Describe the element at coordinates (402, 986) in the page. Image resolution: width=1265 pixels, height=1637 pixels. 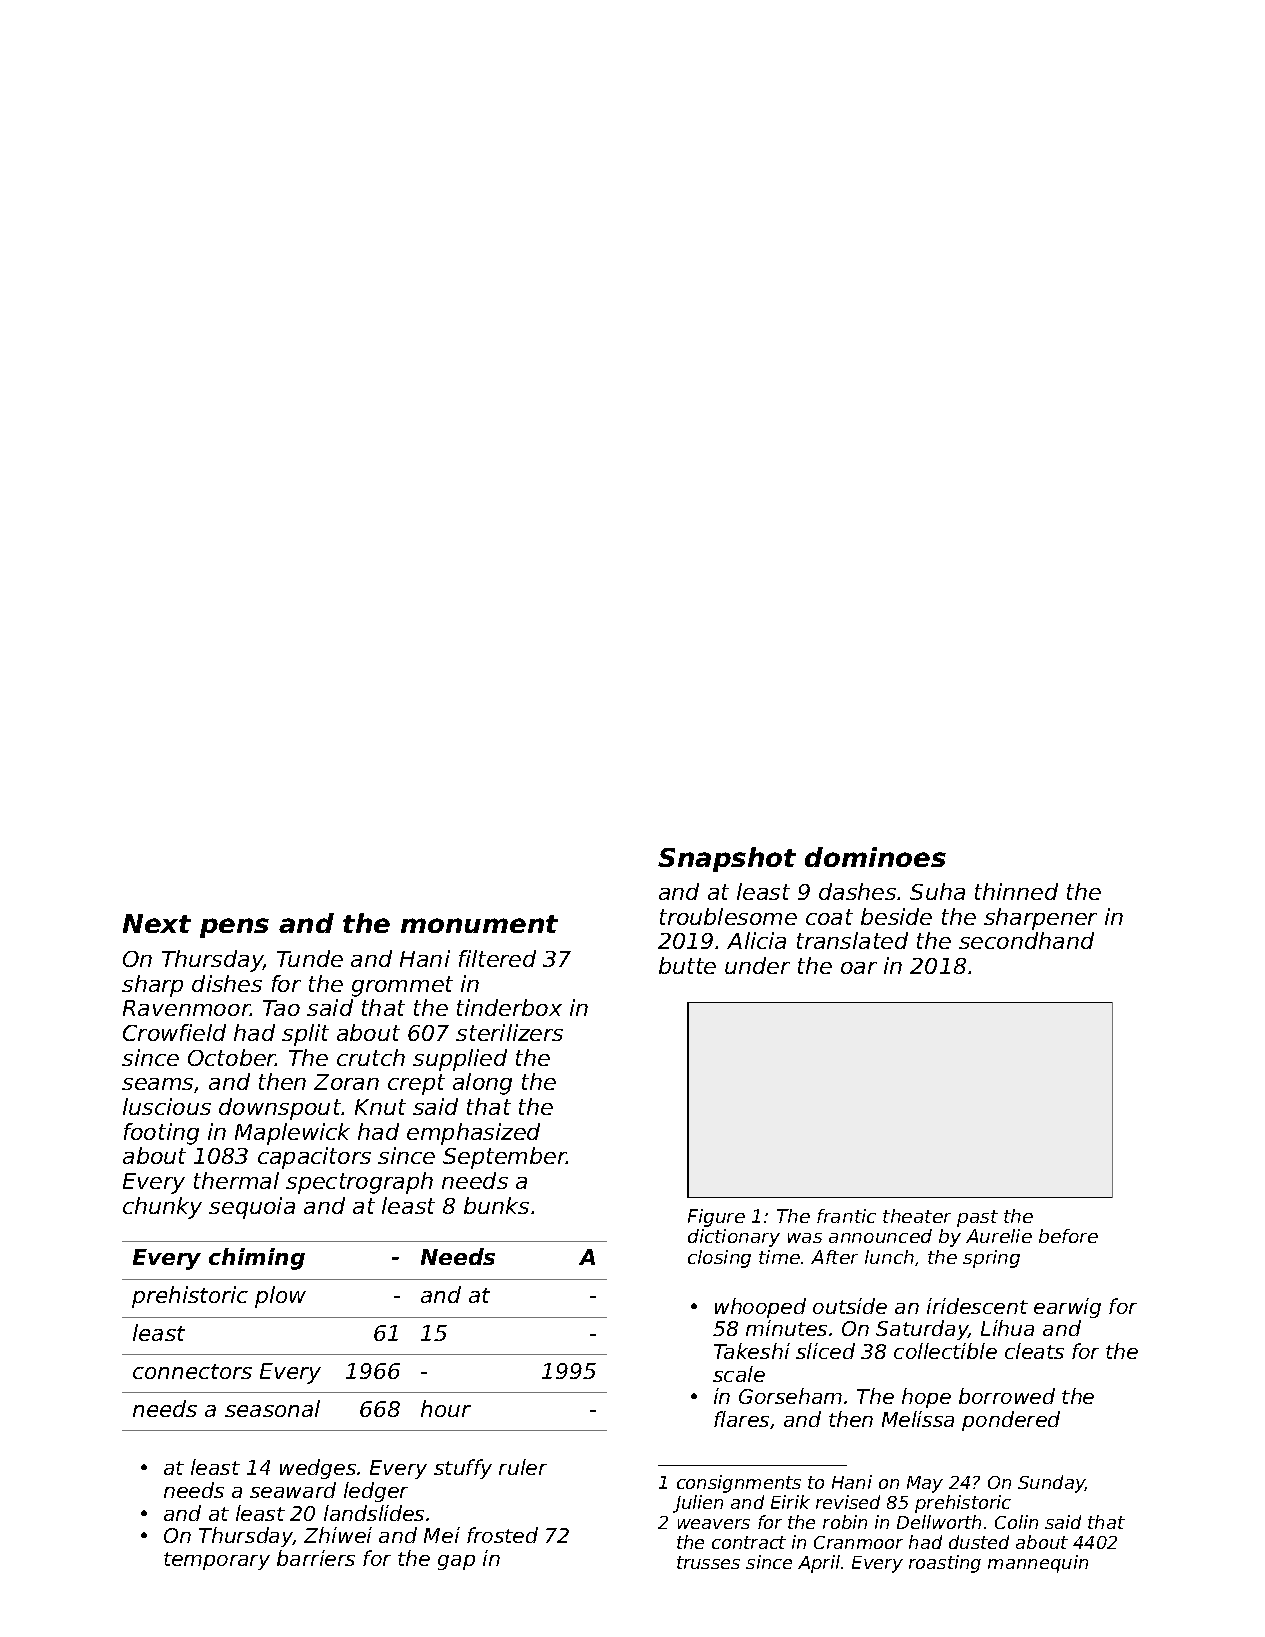
I see `grommet` at that location.
